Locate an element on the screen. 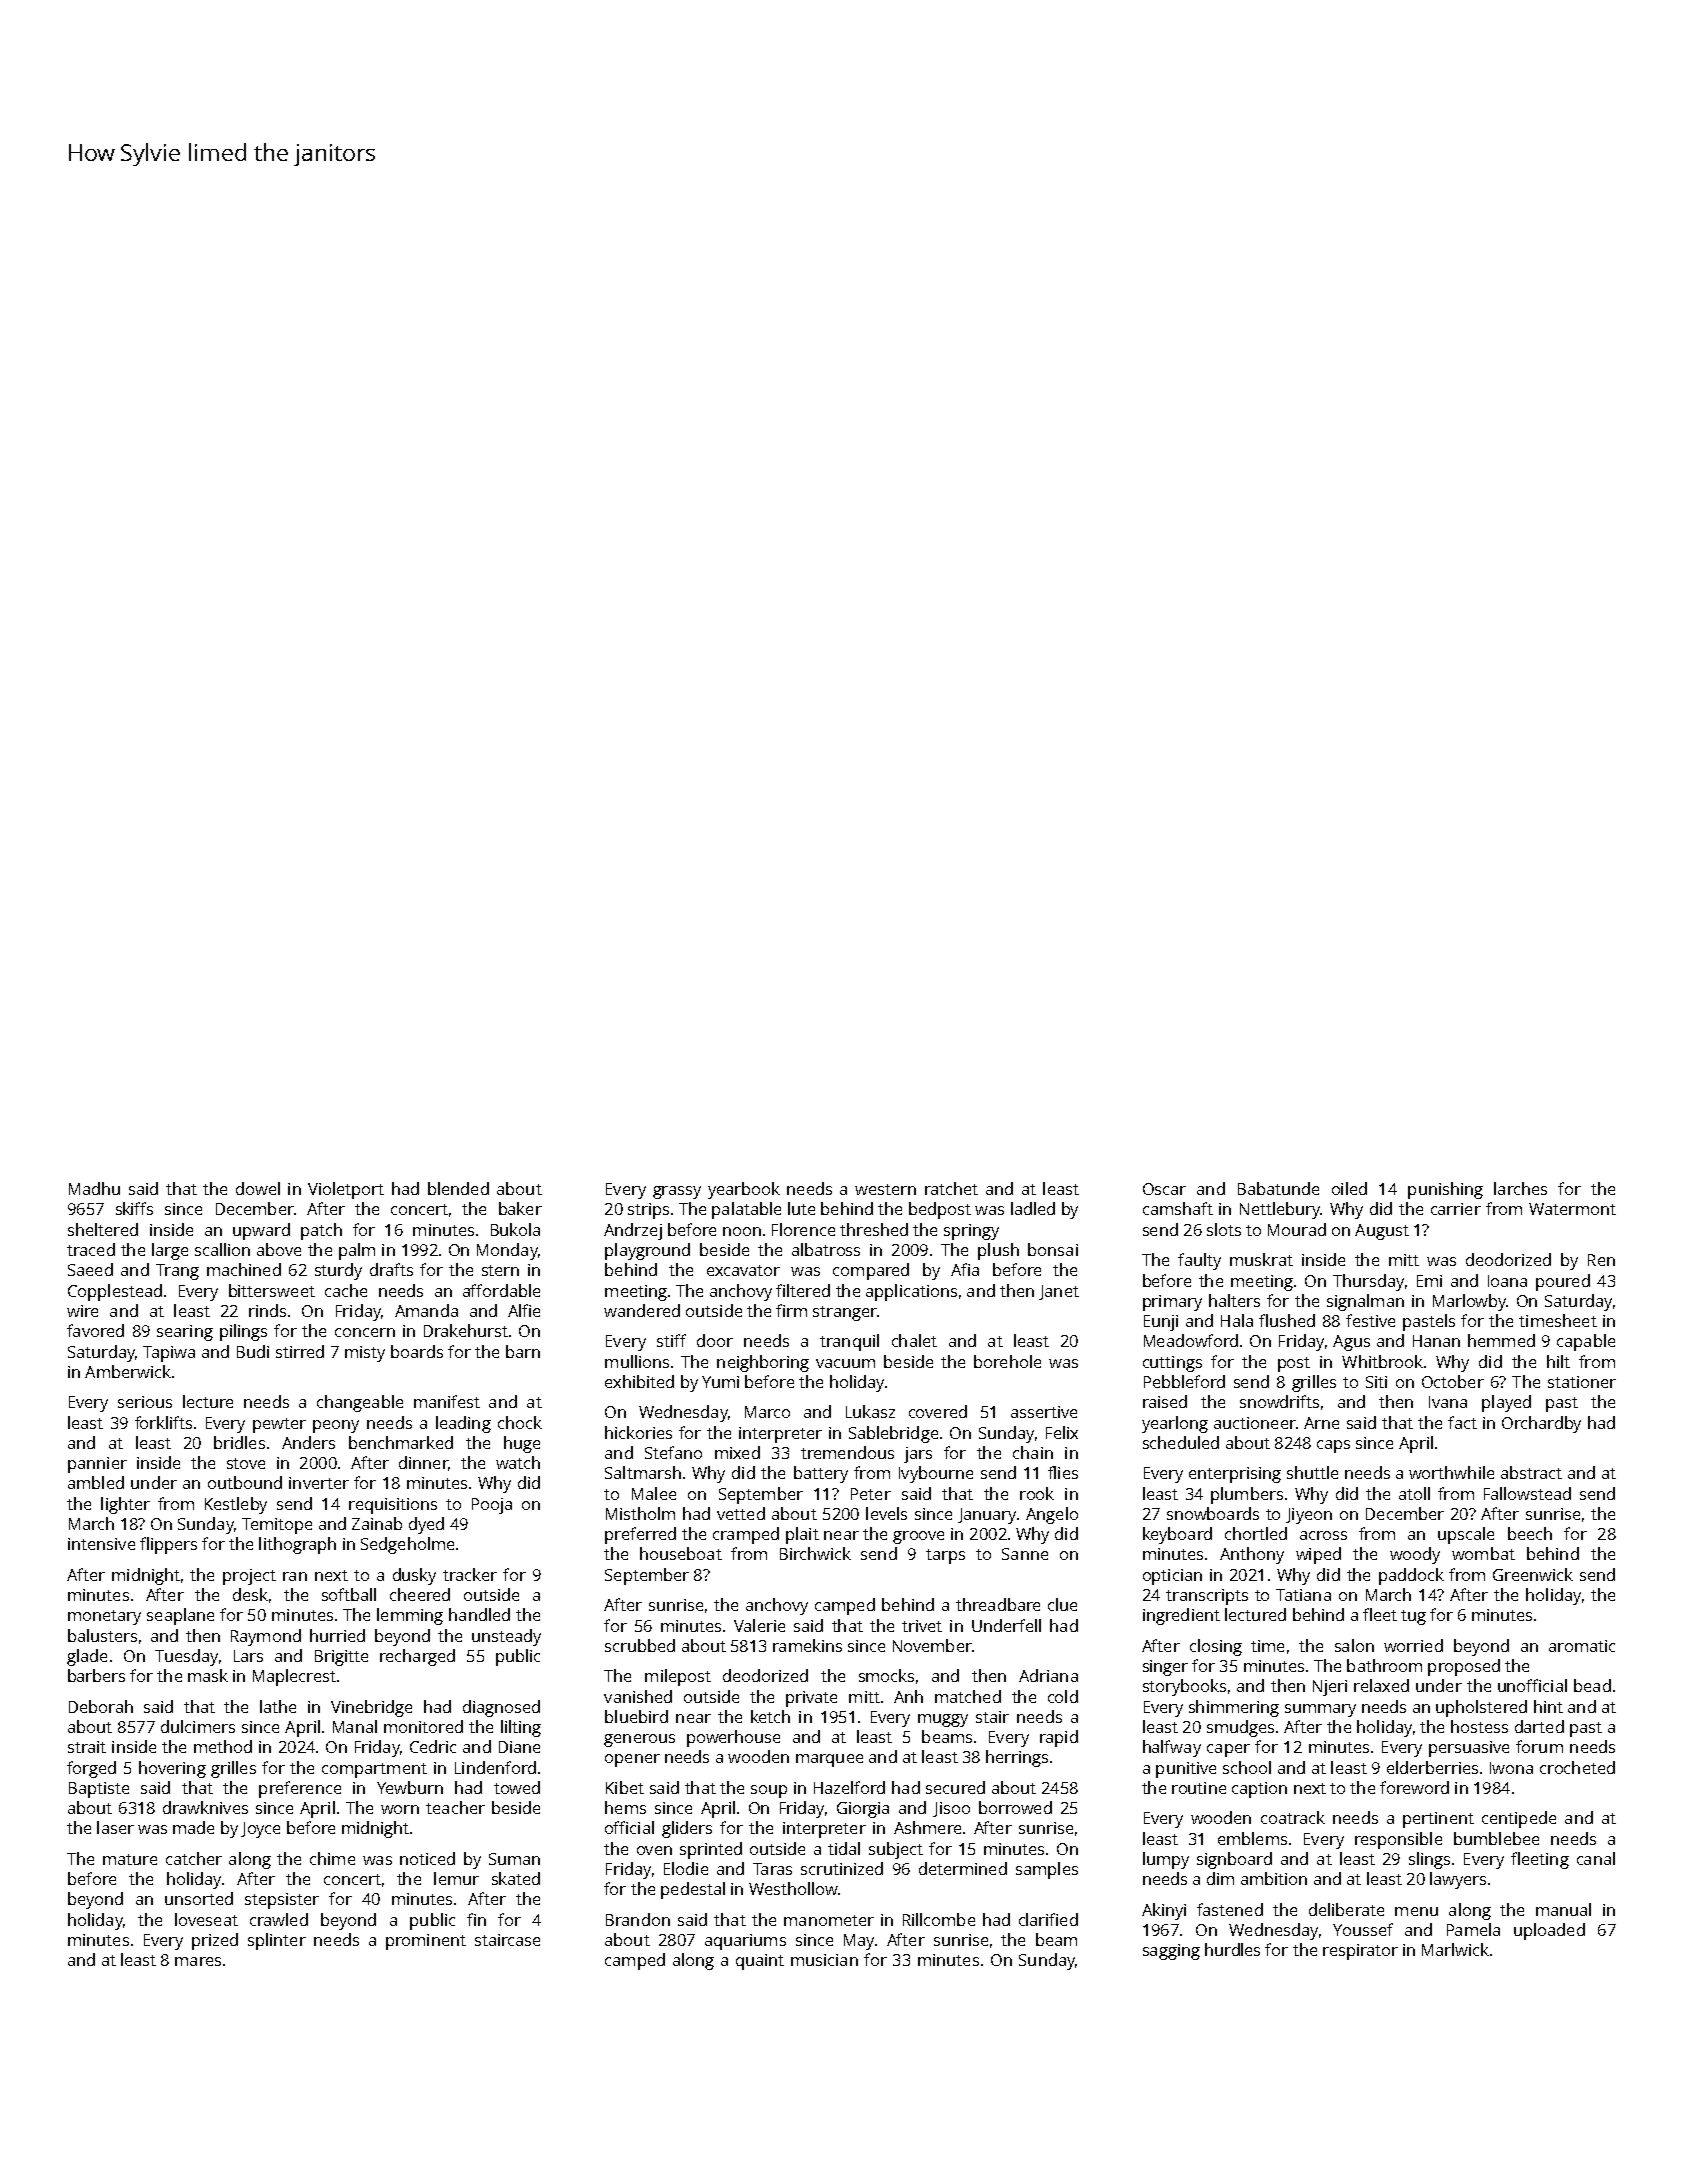 Image resolution: width=1683 pixels, height=2178 pixels. barbers is located at coordinates (96, 1675).
